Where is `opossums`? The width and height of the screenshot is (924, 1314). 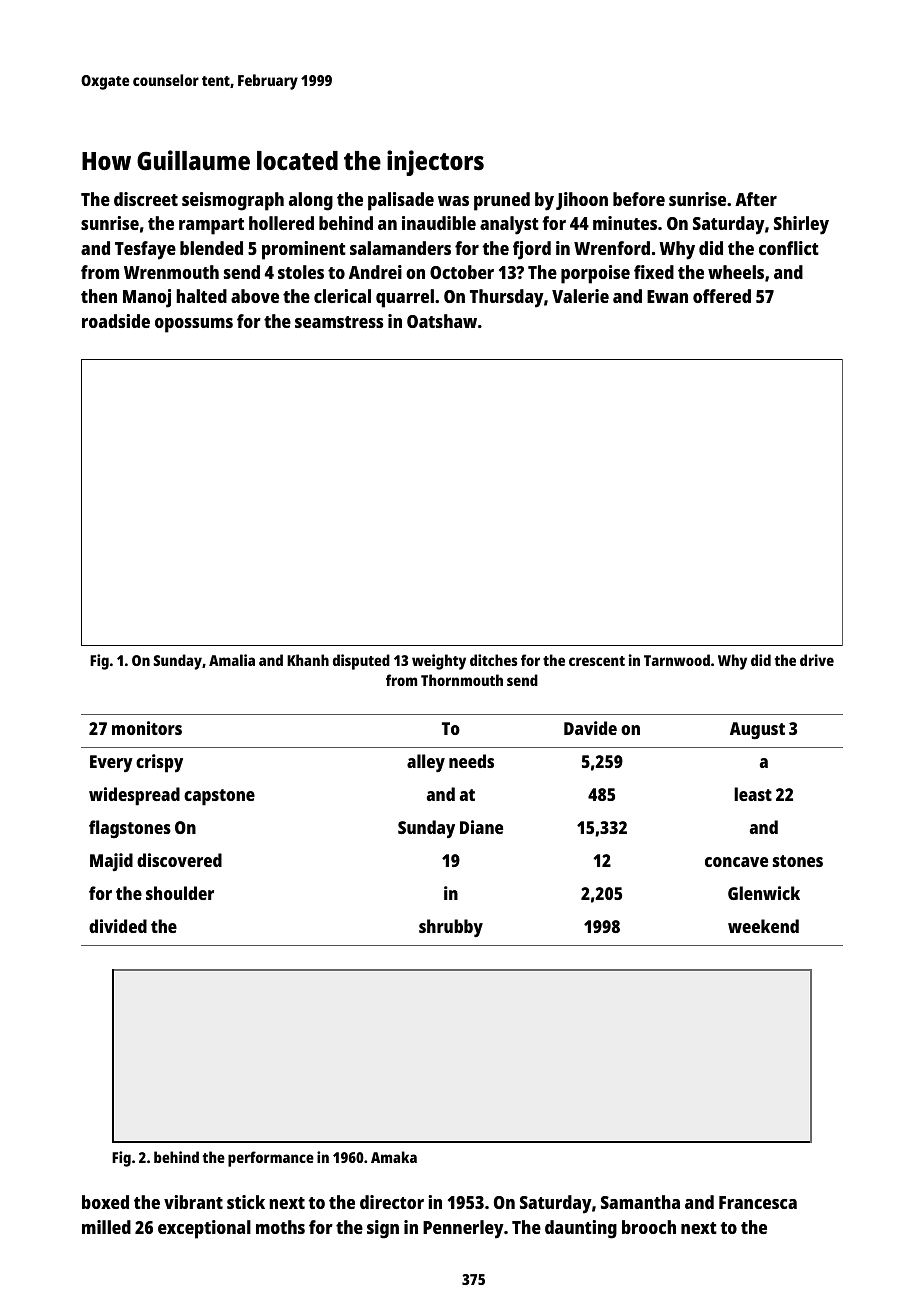
opossums is located at coordinates (194, 325).
